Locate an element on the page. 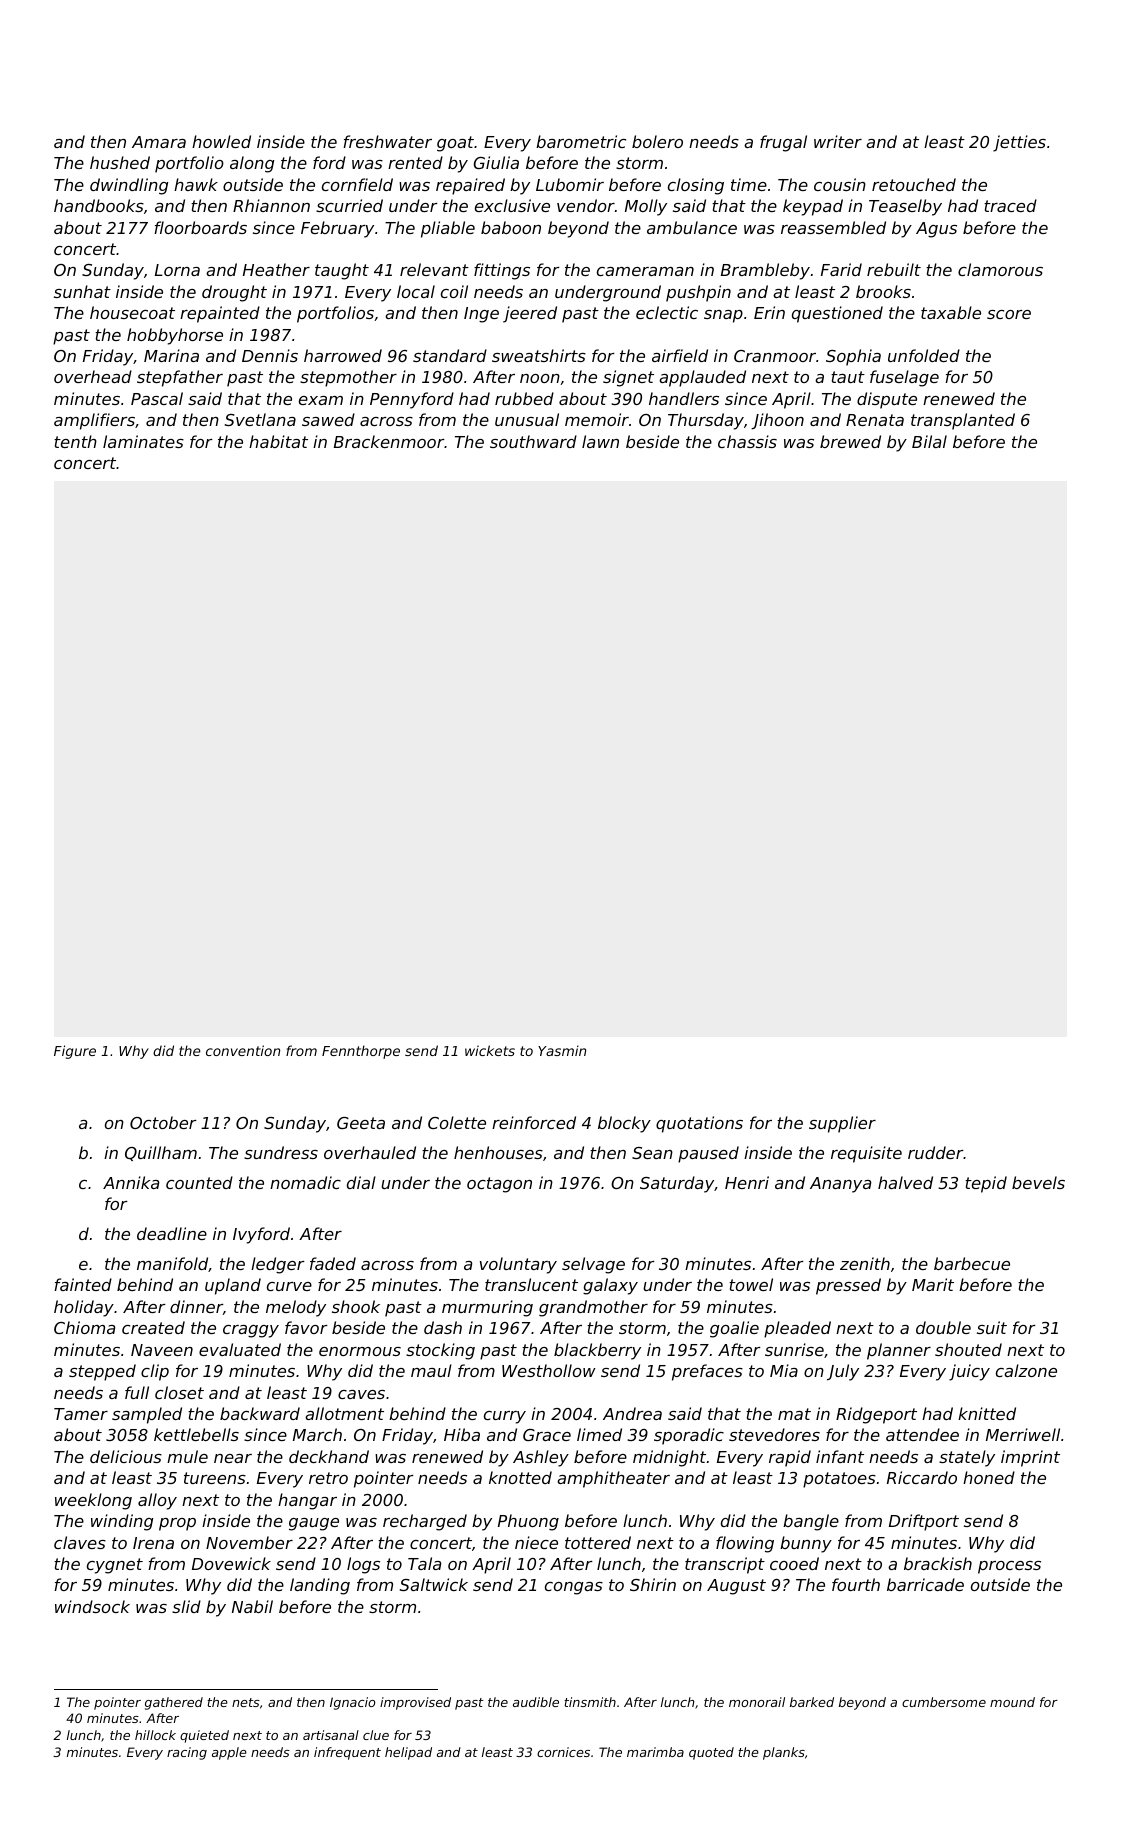 This page has width=1121, height=1846. ambulance is located at coordinates (692, 227).
